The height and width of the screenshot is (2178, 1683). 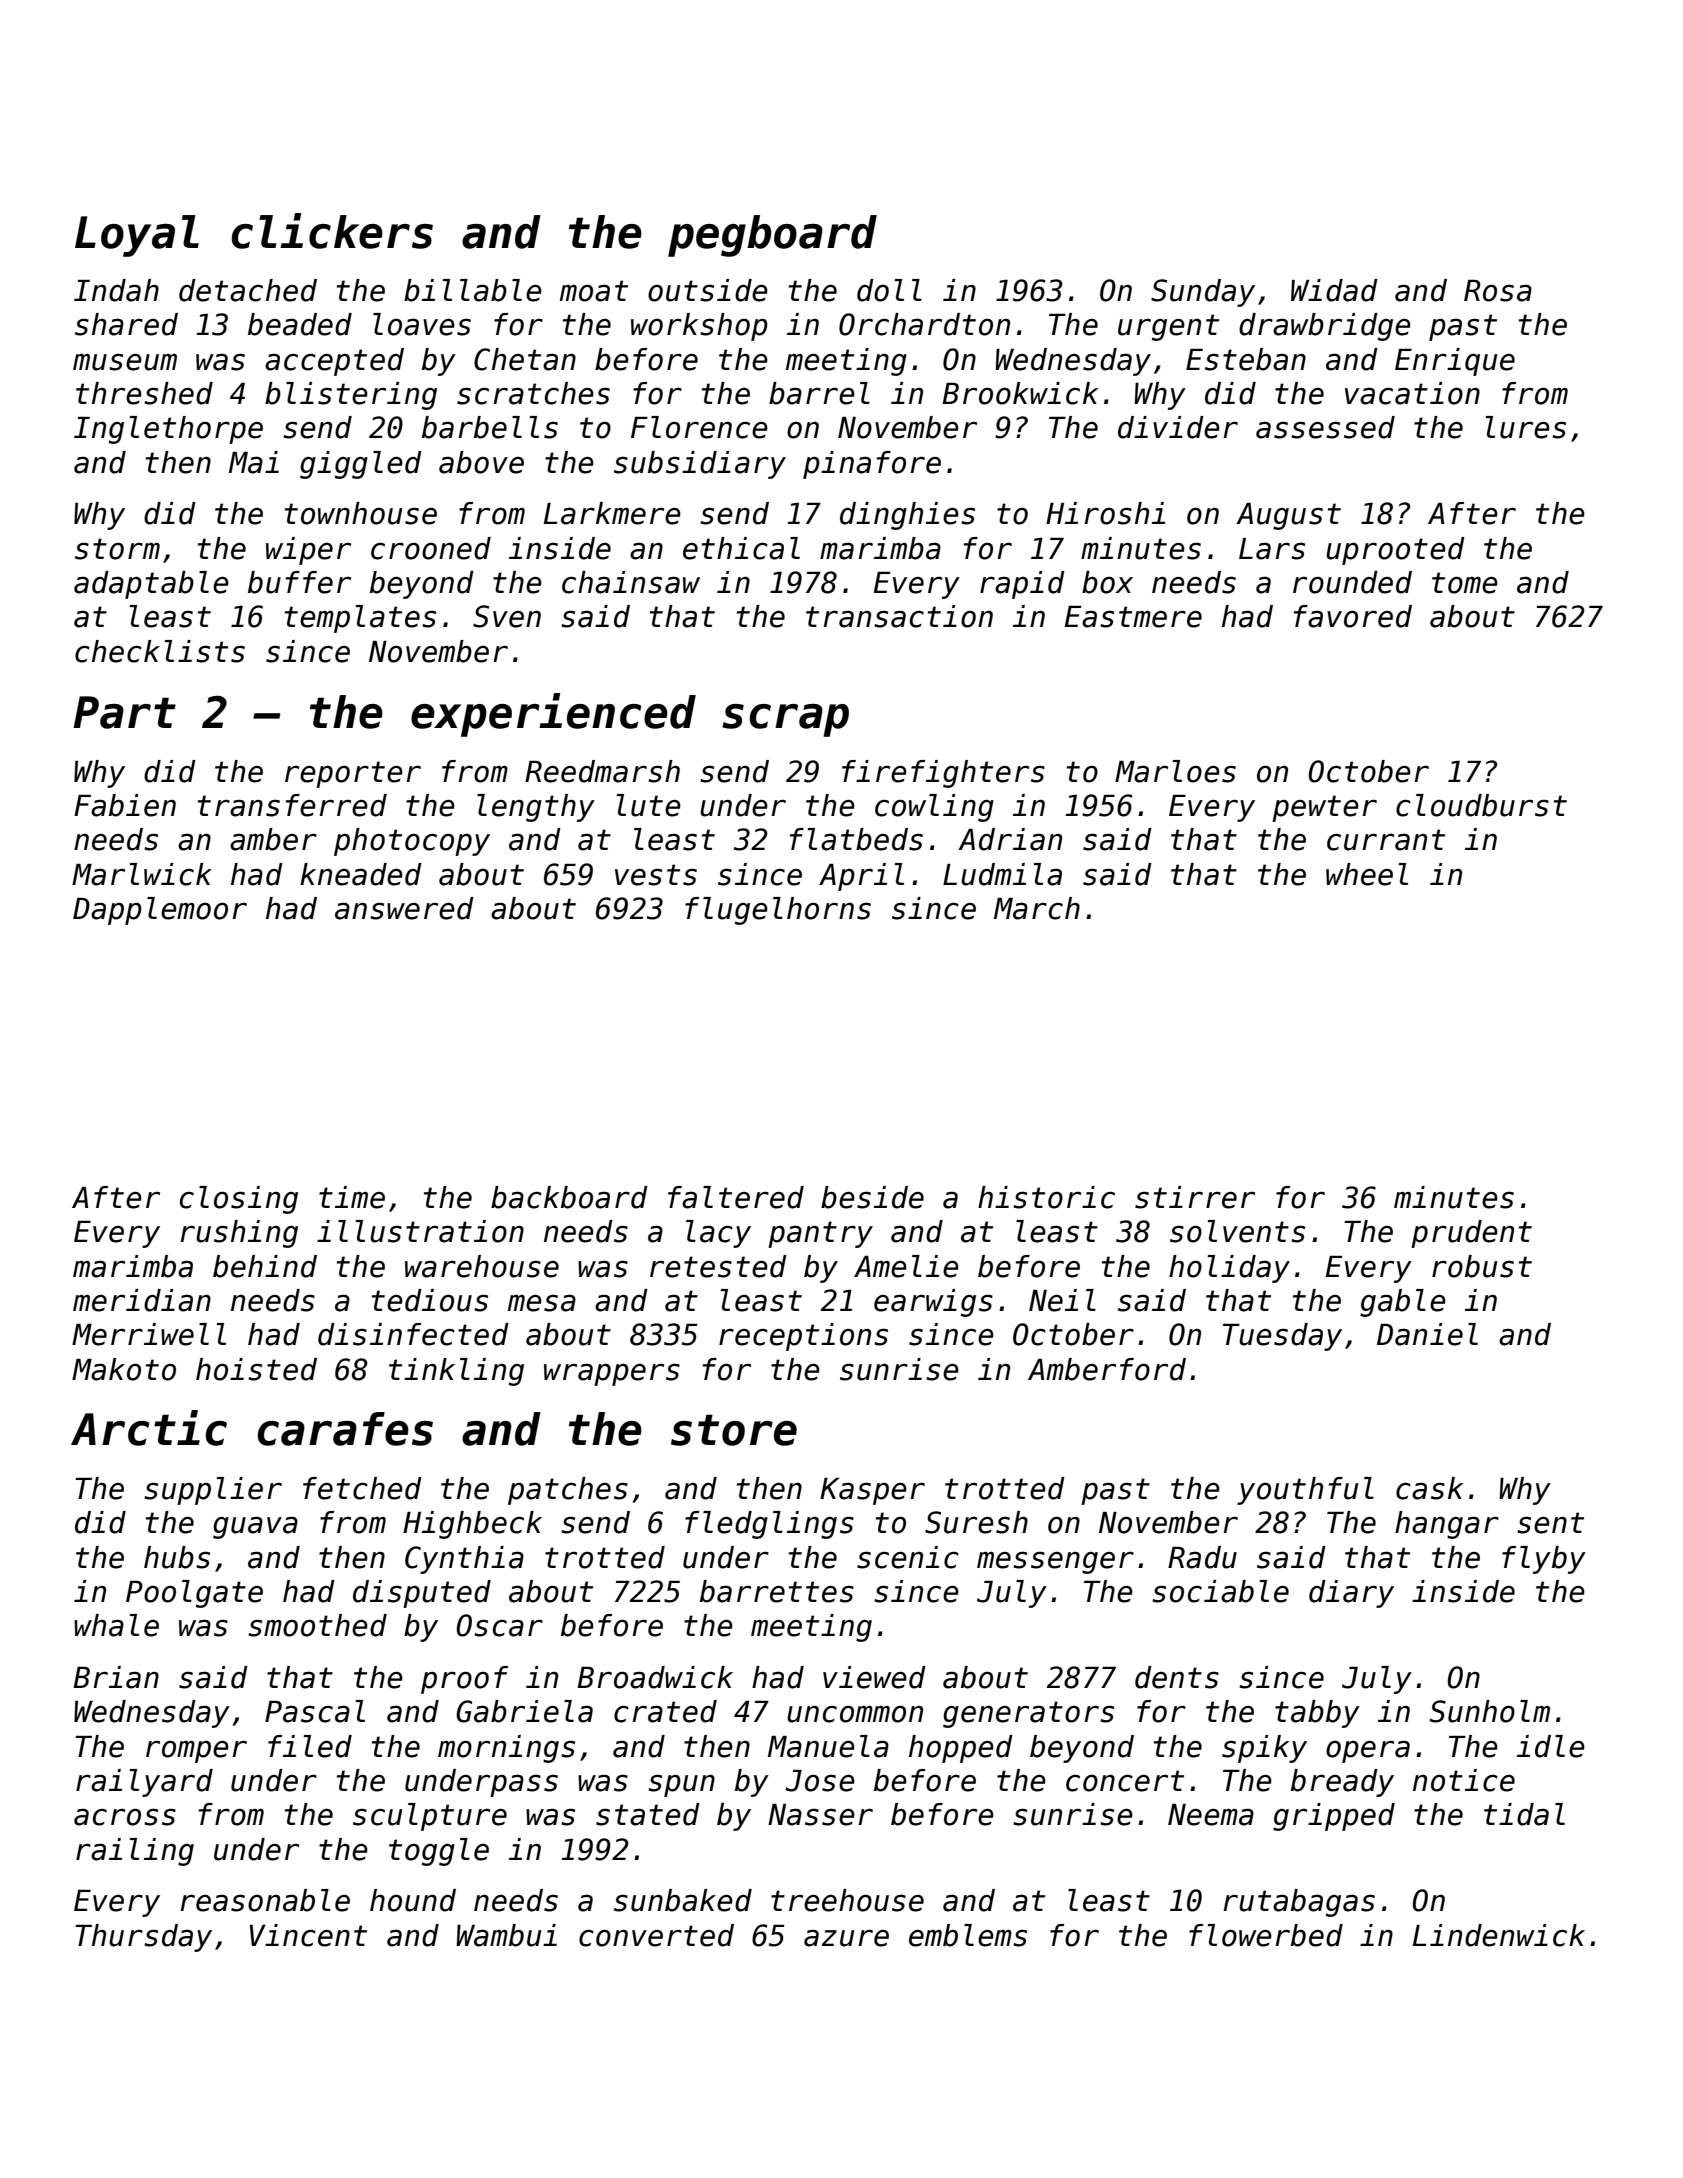 What do you see at coordinates (1037, 908) in the screenshot?
I see `March` at bounding box center [1037, 908].
